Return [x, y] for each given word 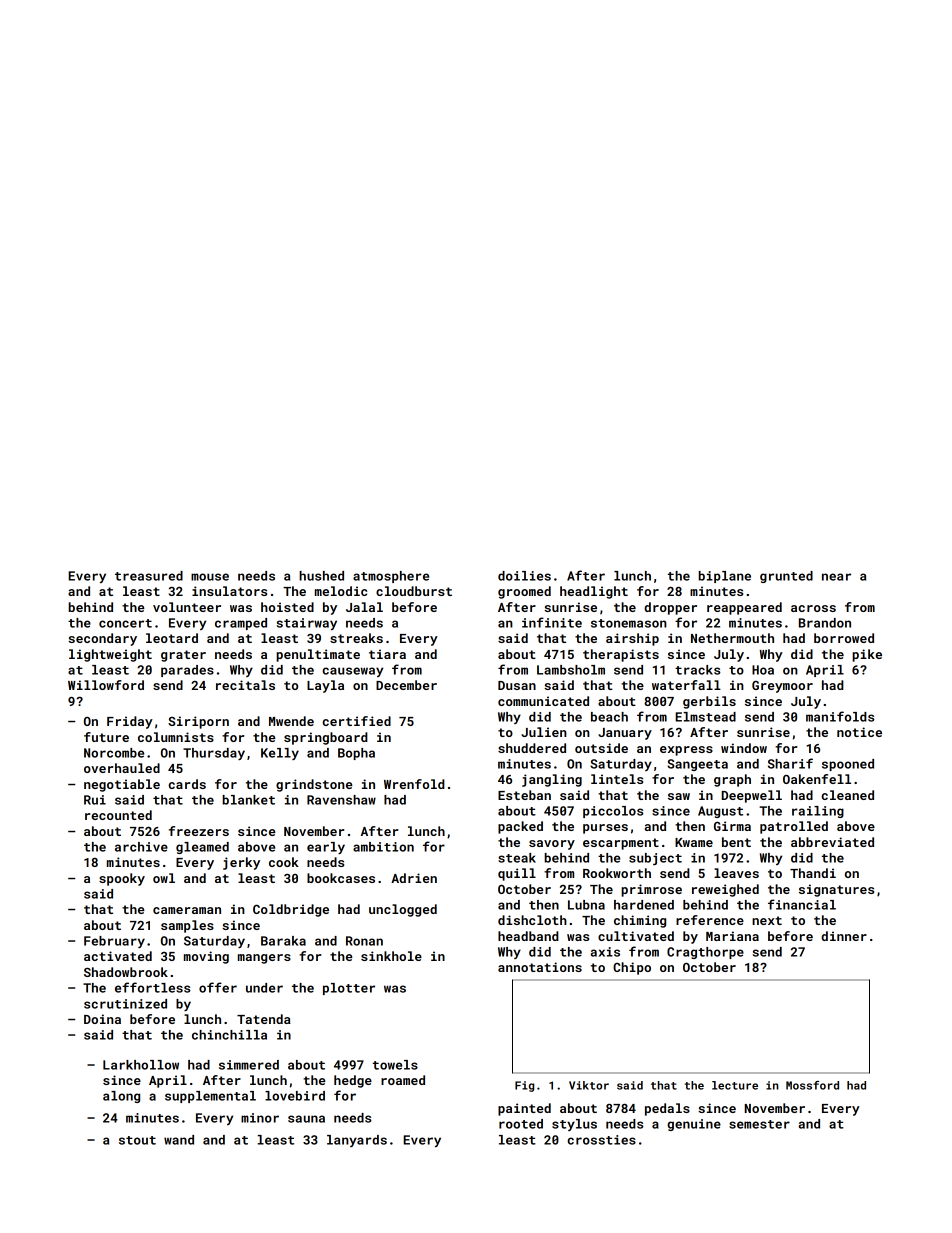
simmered [249, 1065]
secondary [102, 639]
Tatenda [264, 1019]
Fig [524, 1086]
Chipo [632, 968]
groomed [524, 592]
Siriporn [198, 722]
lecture [735, 1085]
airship [632, 639]
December [406, 685]
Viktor [589, 1085]
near [836, 577]
